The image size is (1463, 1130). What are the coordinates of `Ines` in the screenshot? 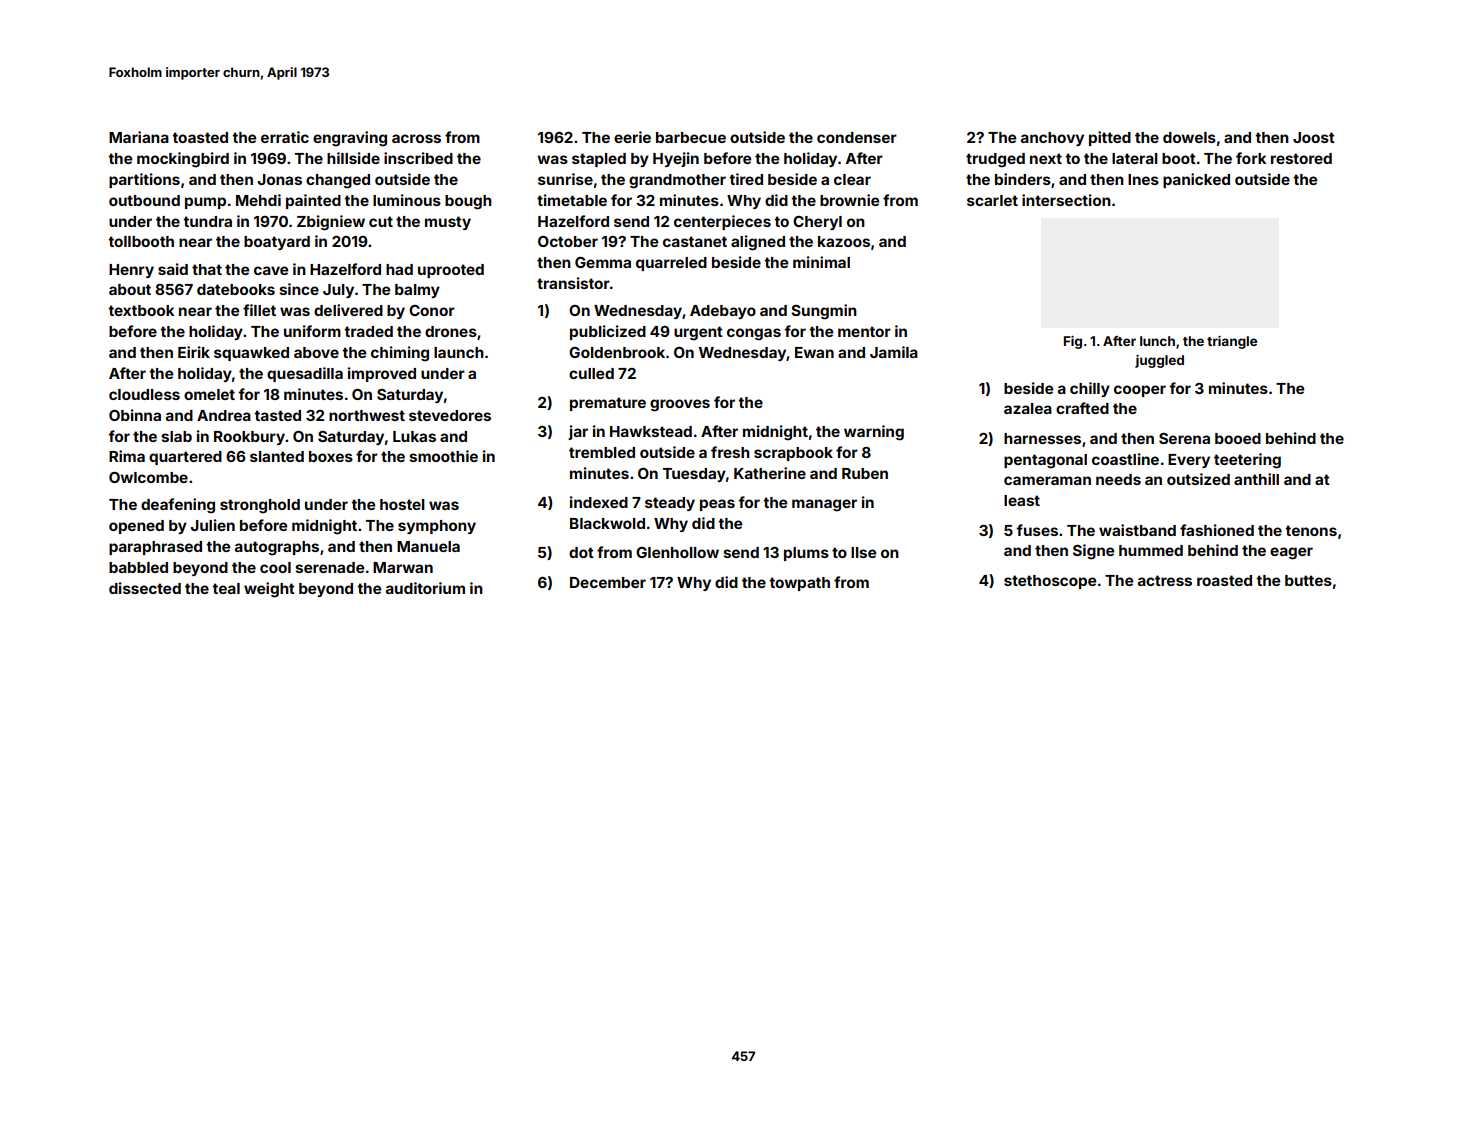 It's located at (1143, 179).
